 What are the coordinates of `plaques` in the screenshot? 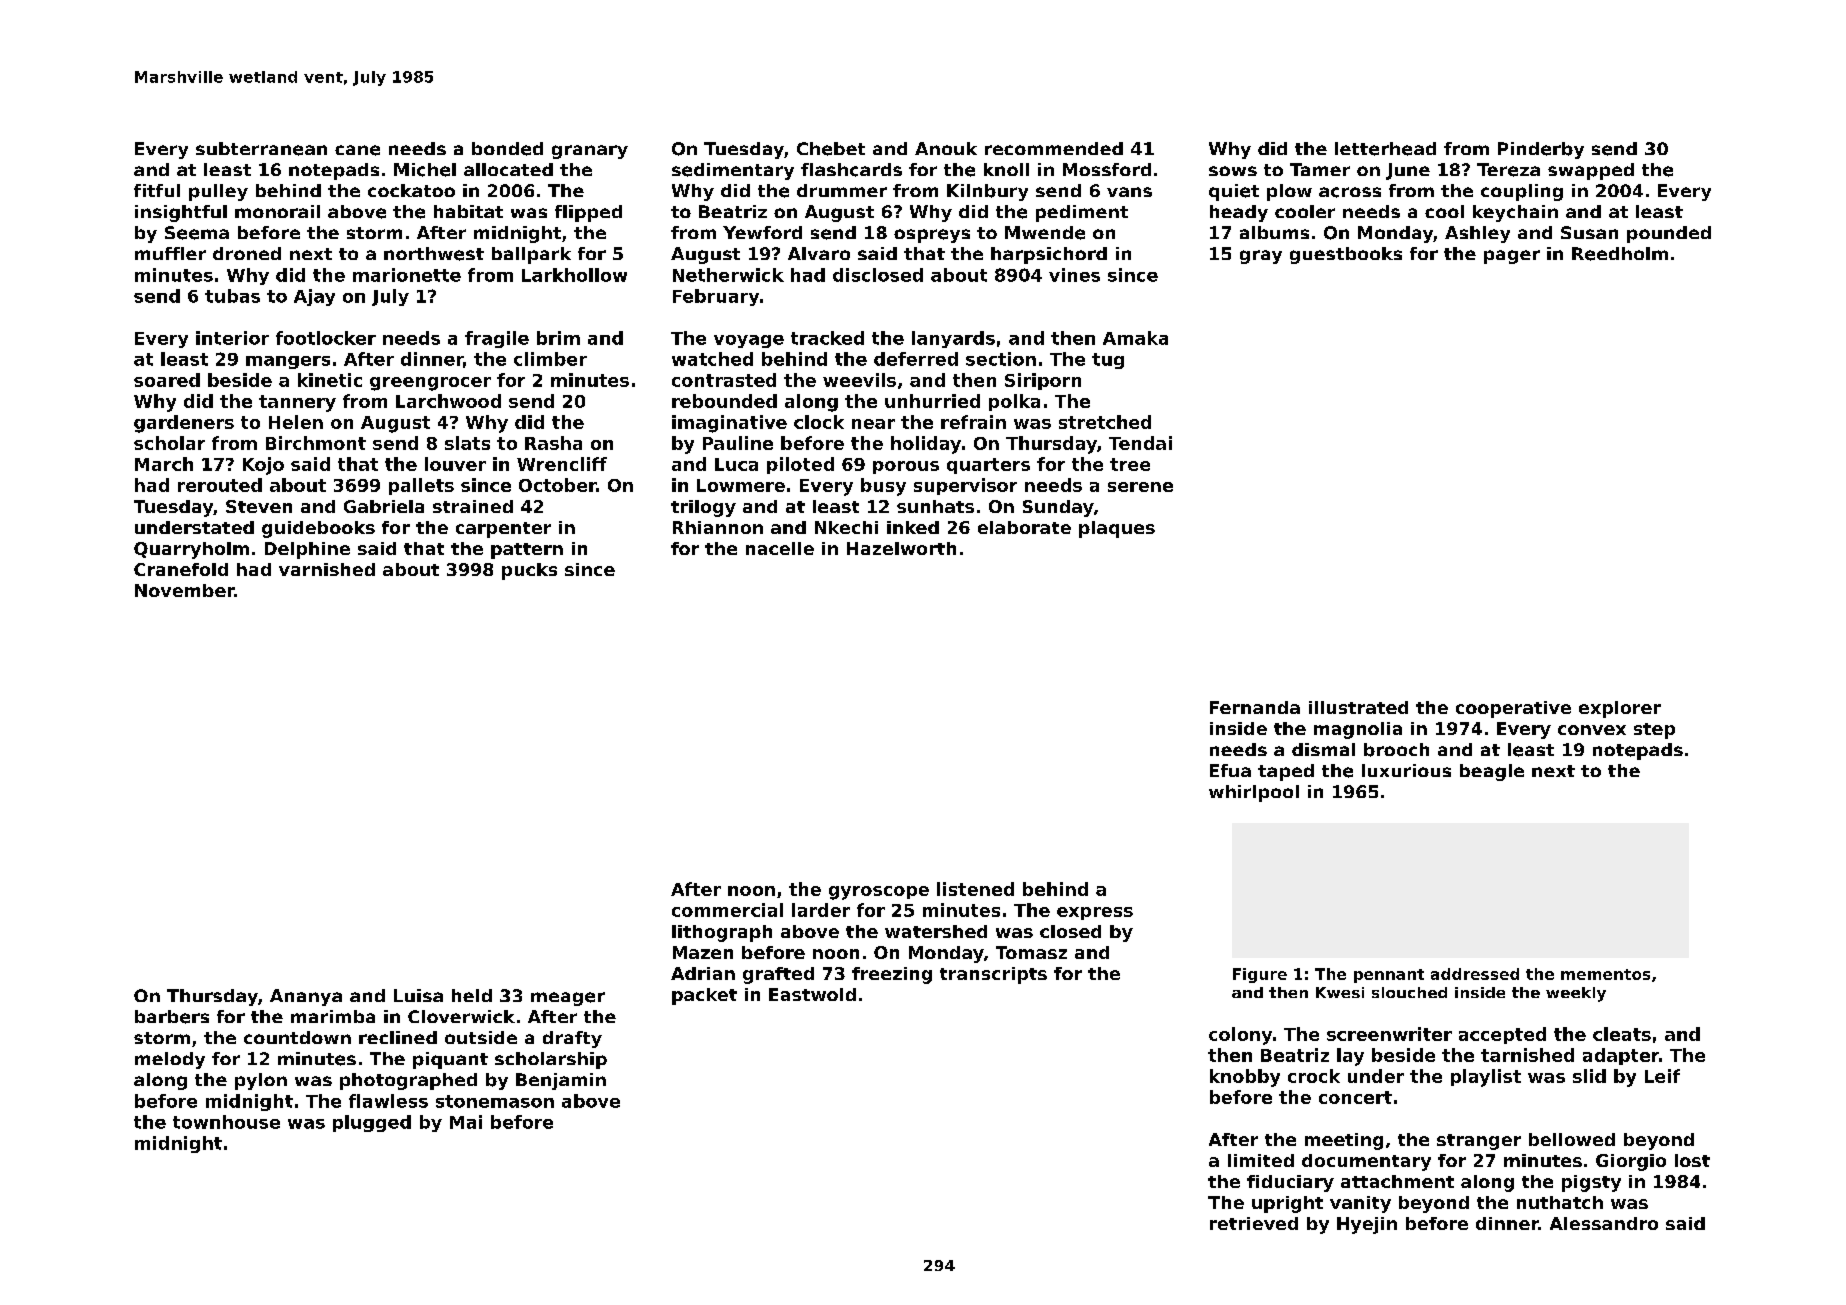 It's located at (1117, 529).
